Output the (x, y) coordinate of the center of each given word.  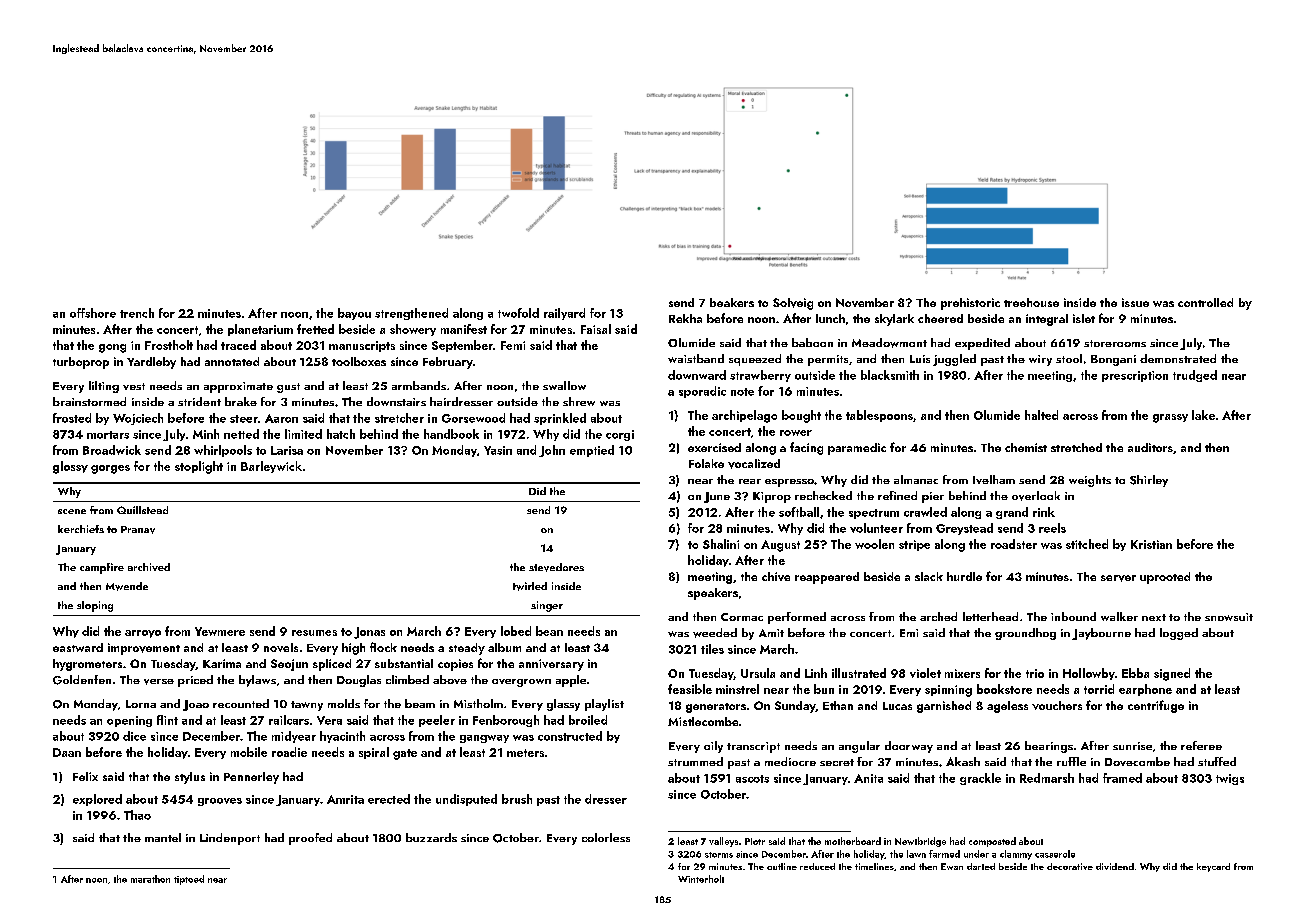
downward (697, 375)
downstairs (396, 401)
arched (938, 616)
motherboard (853, 841)
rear (750, 481)
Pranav (138, 530)
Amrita (345, 799)
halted (1041, 415)
